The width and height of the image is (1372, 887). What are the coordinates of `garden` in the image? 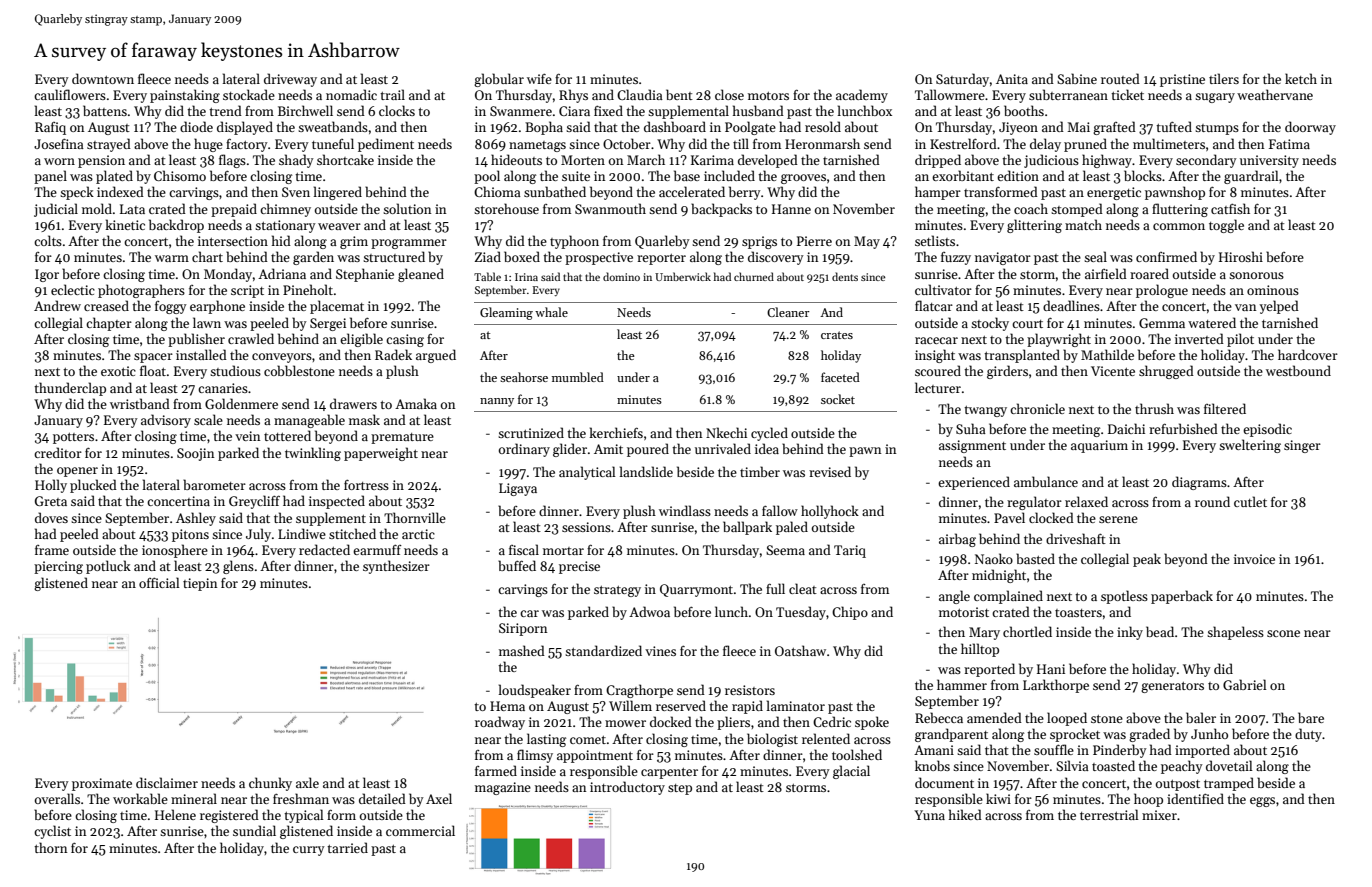 It's located at (313, 258).
